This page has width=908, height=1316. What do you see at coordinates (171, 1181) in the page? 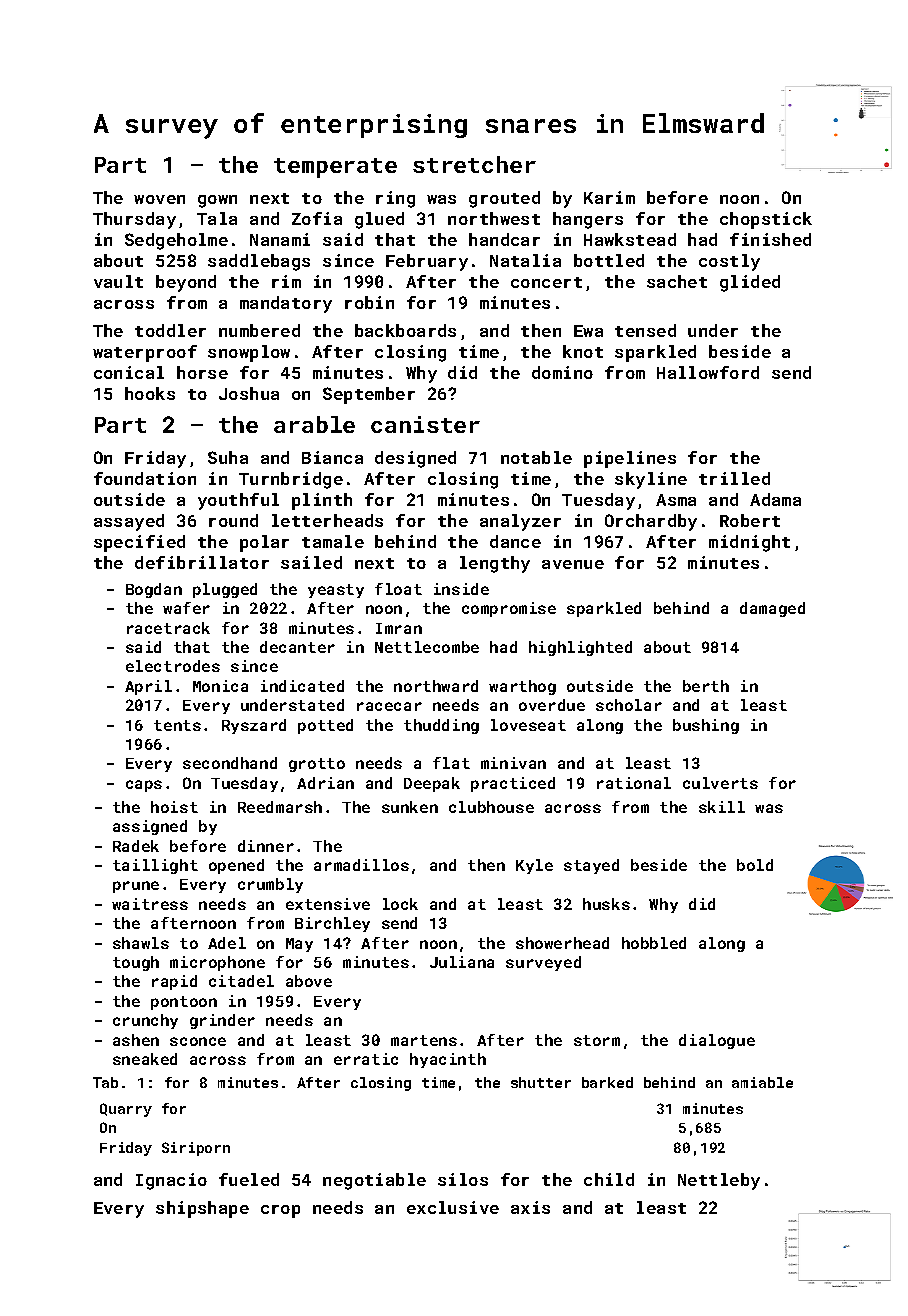
I see `Ignacio` at bounding box center [171, 1181].
